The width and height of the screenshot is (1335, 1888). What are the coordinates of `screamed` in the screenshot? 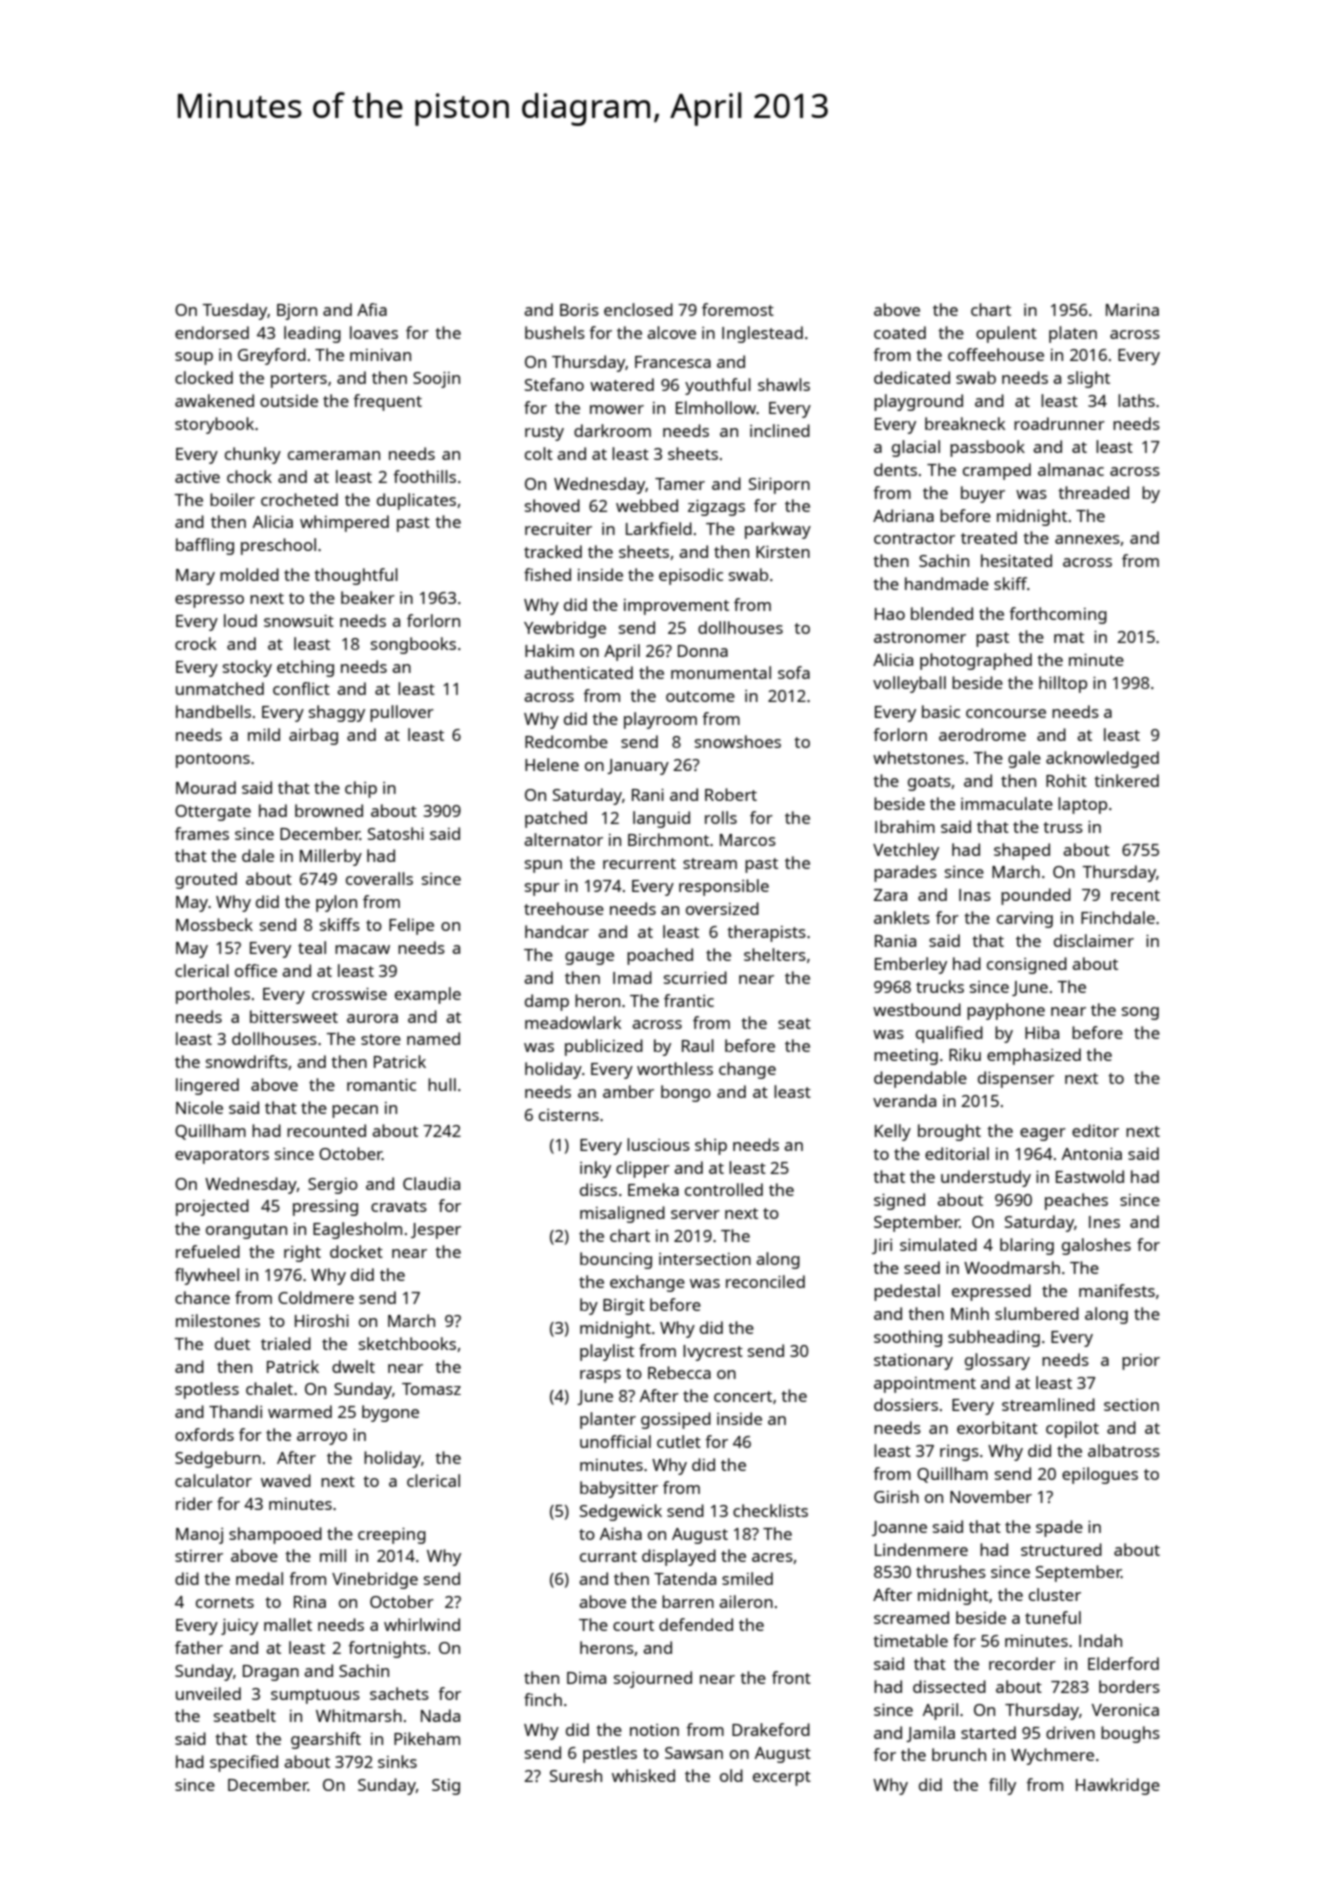 It's located at (911, 1617).
